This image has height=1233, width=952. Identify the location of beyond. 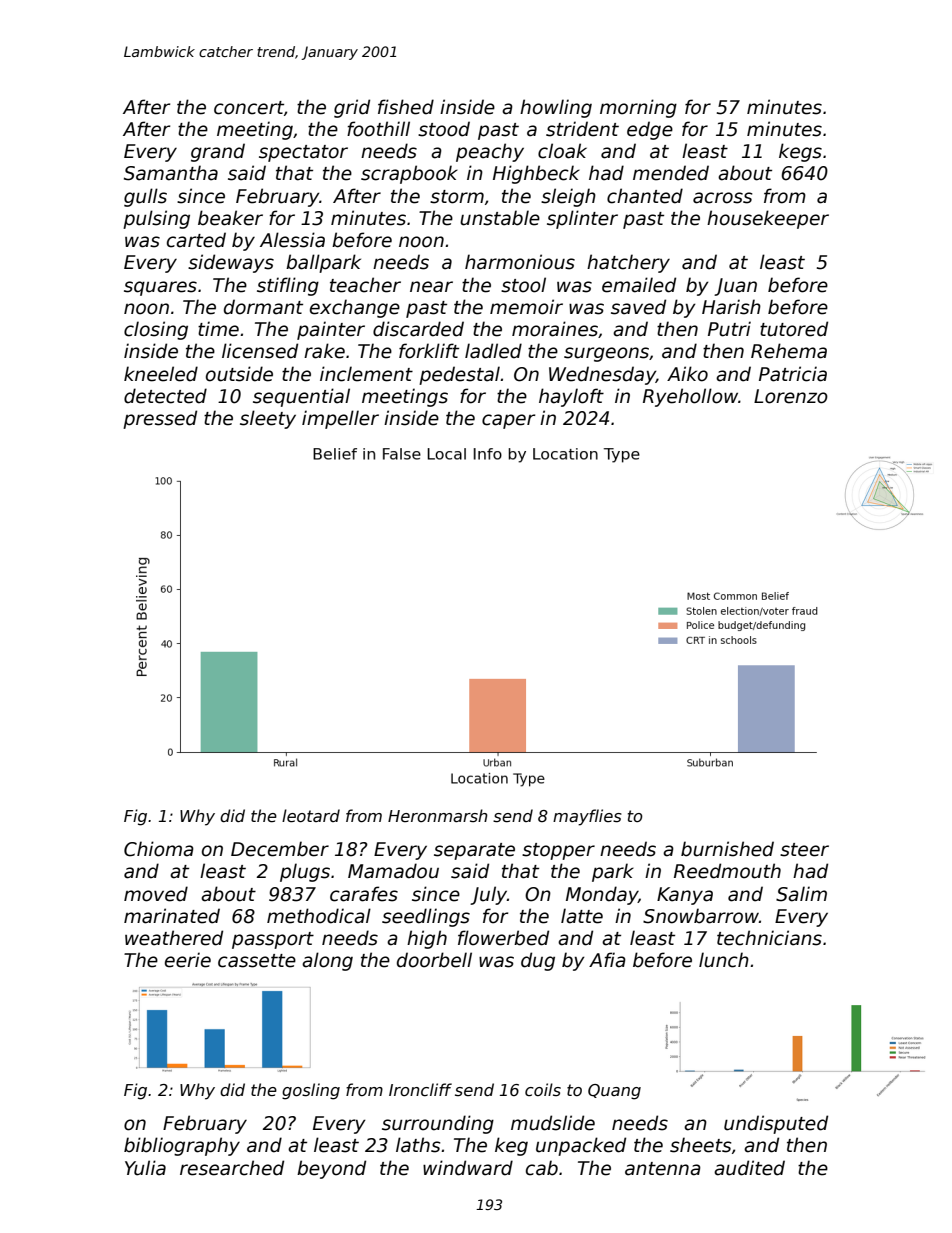
(331, 1169).
